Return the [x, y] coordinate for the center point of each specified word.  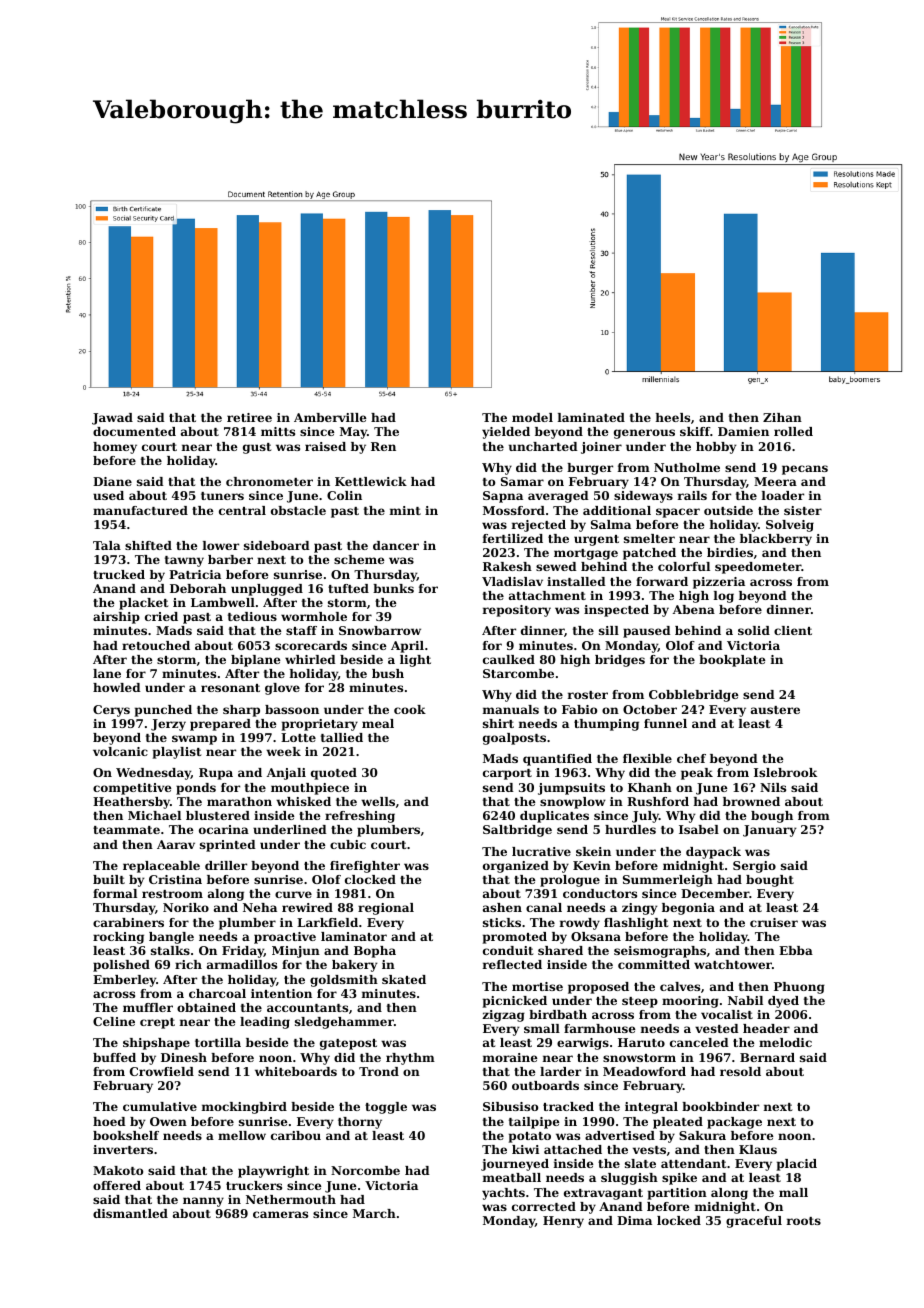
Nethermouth [291, 1199]
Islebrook [785, 772]
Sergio [754, 867]
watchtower [733, 964]
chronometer [269, 481]
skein [593, 851]
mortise [537, 986]
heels [673, 417]
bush [388, 673]
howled [117, 687]
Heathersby [131, 803]
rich [188, 964]
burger [590, 469]
